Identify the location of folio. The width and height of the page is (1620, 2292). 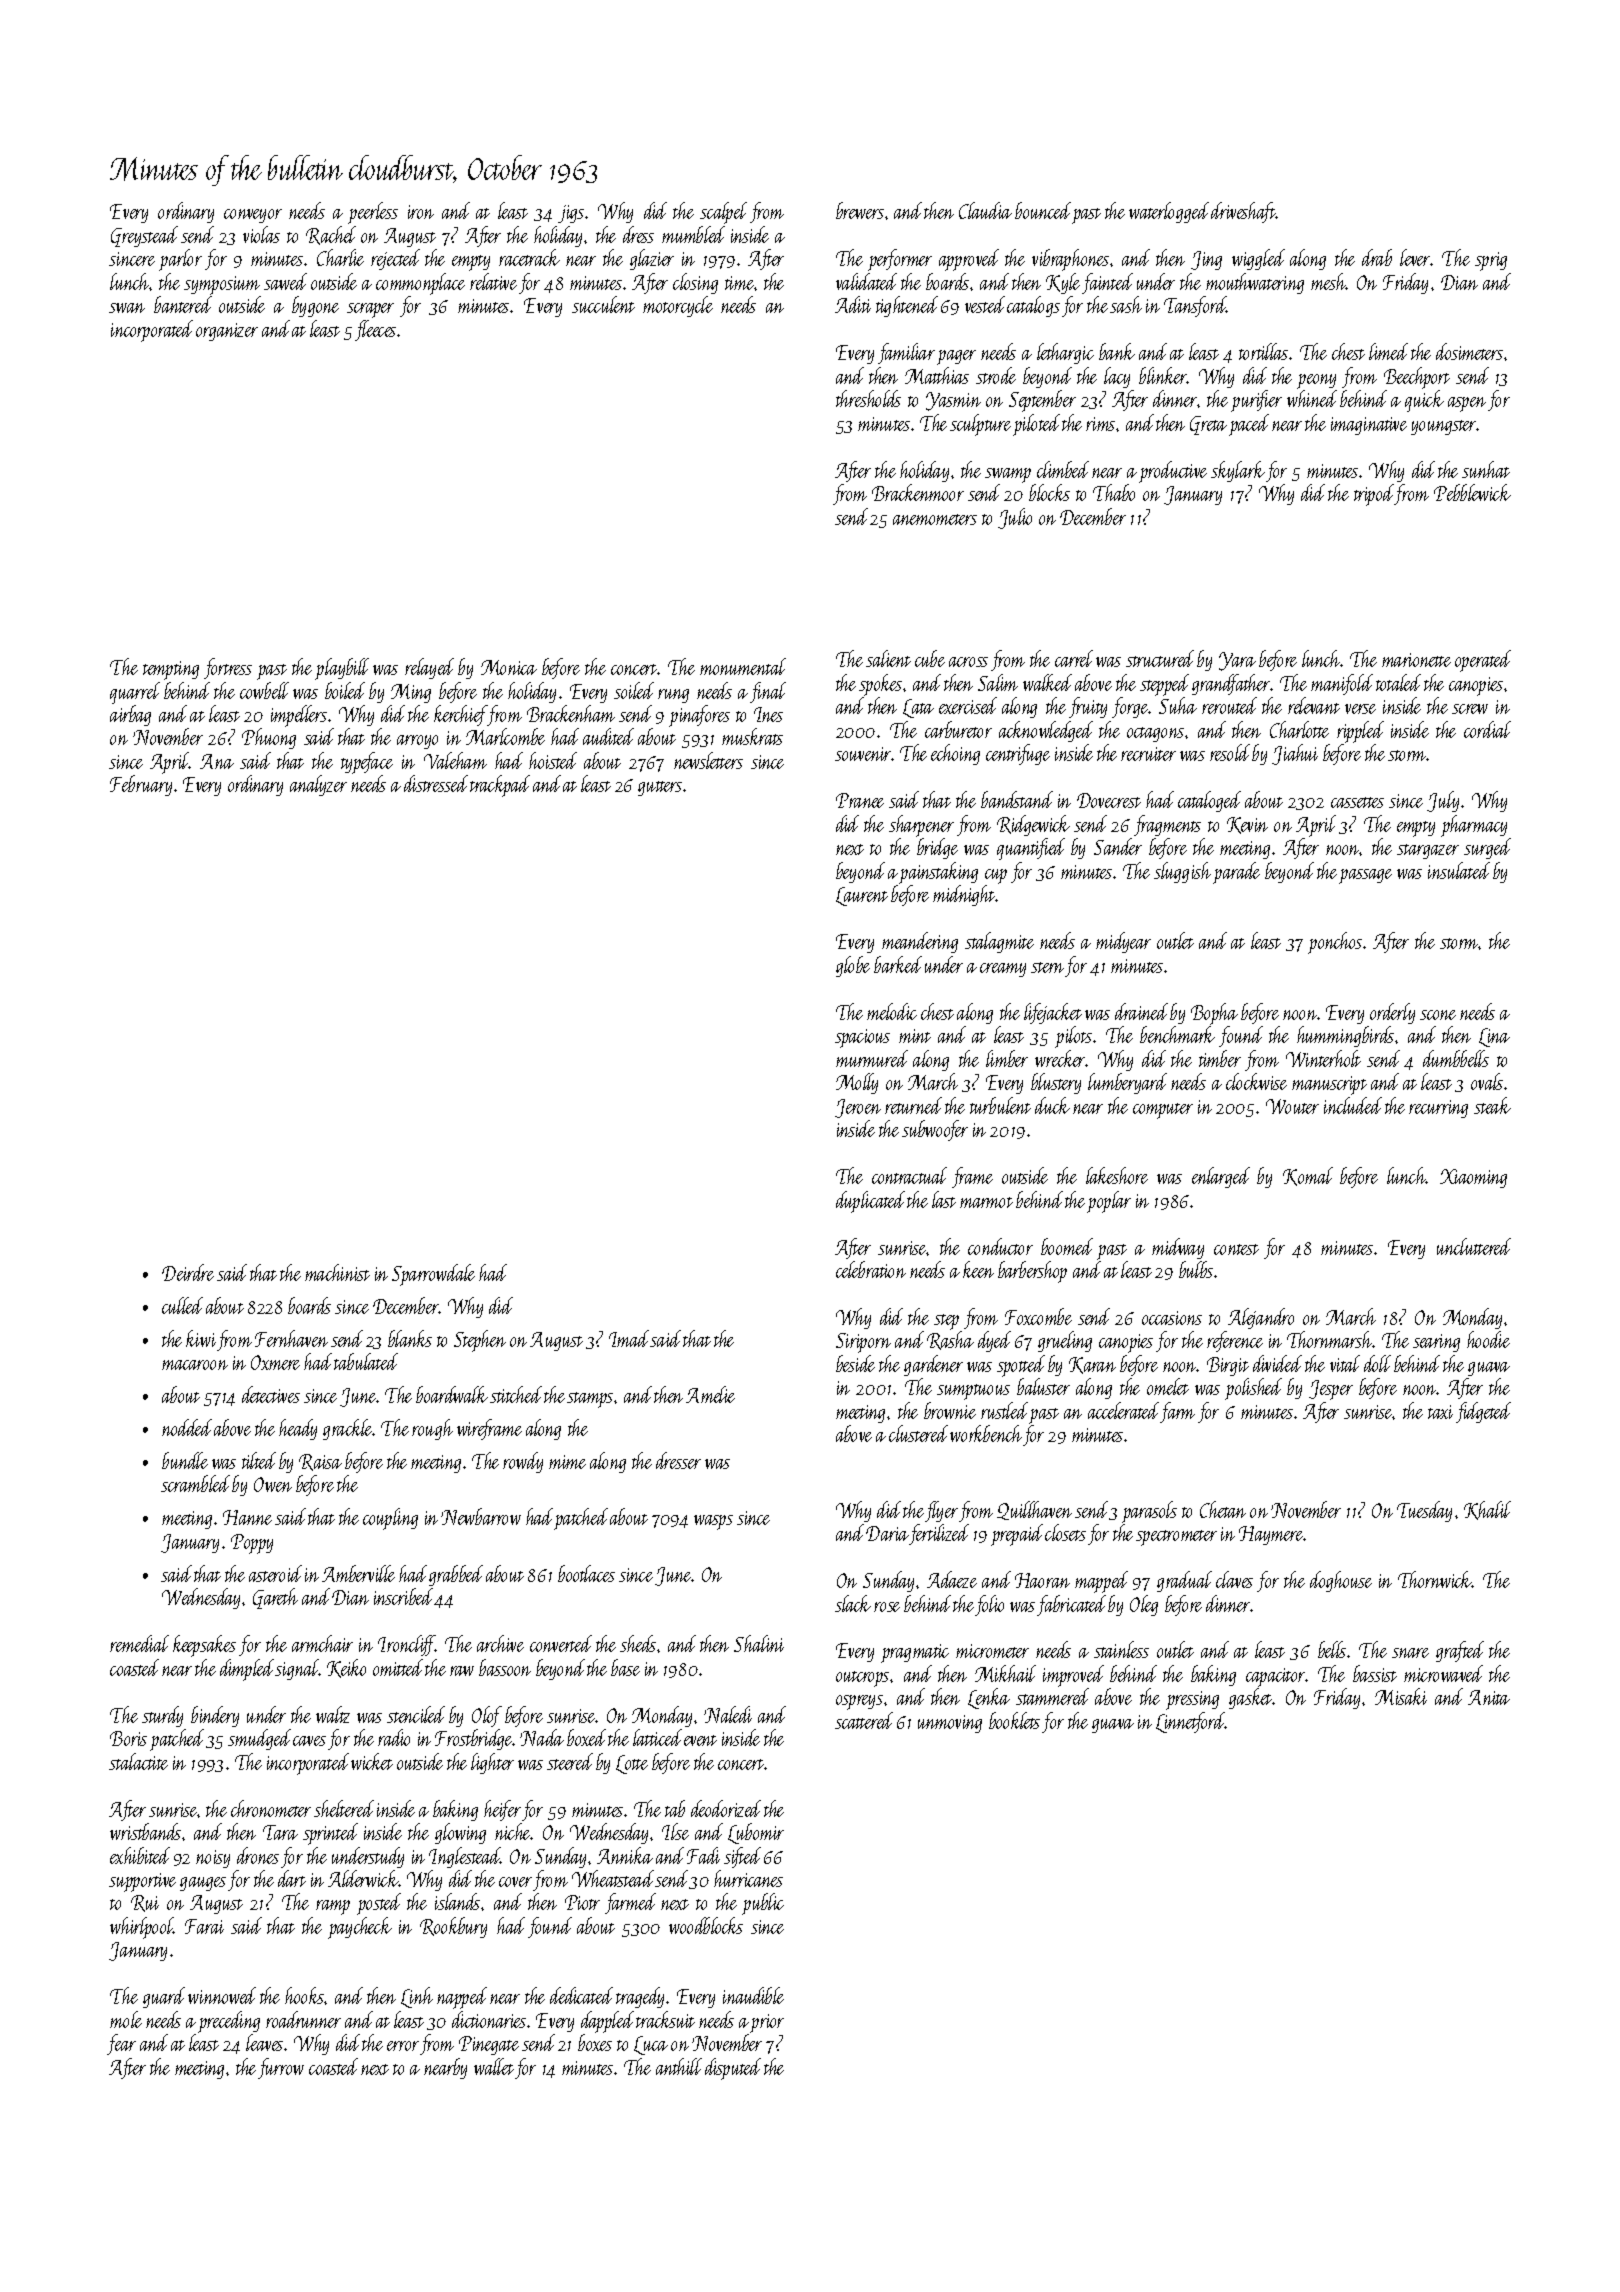
(989, 1605).
